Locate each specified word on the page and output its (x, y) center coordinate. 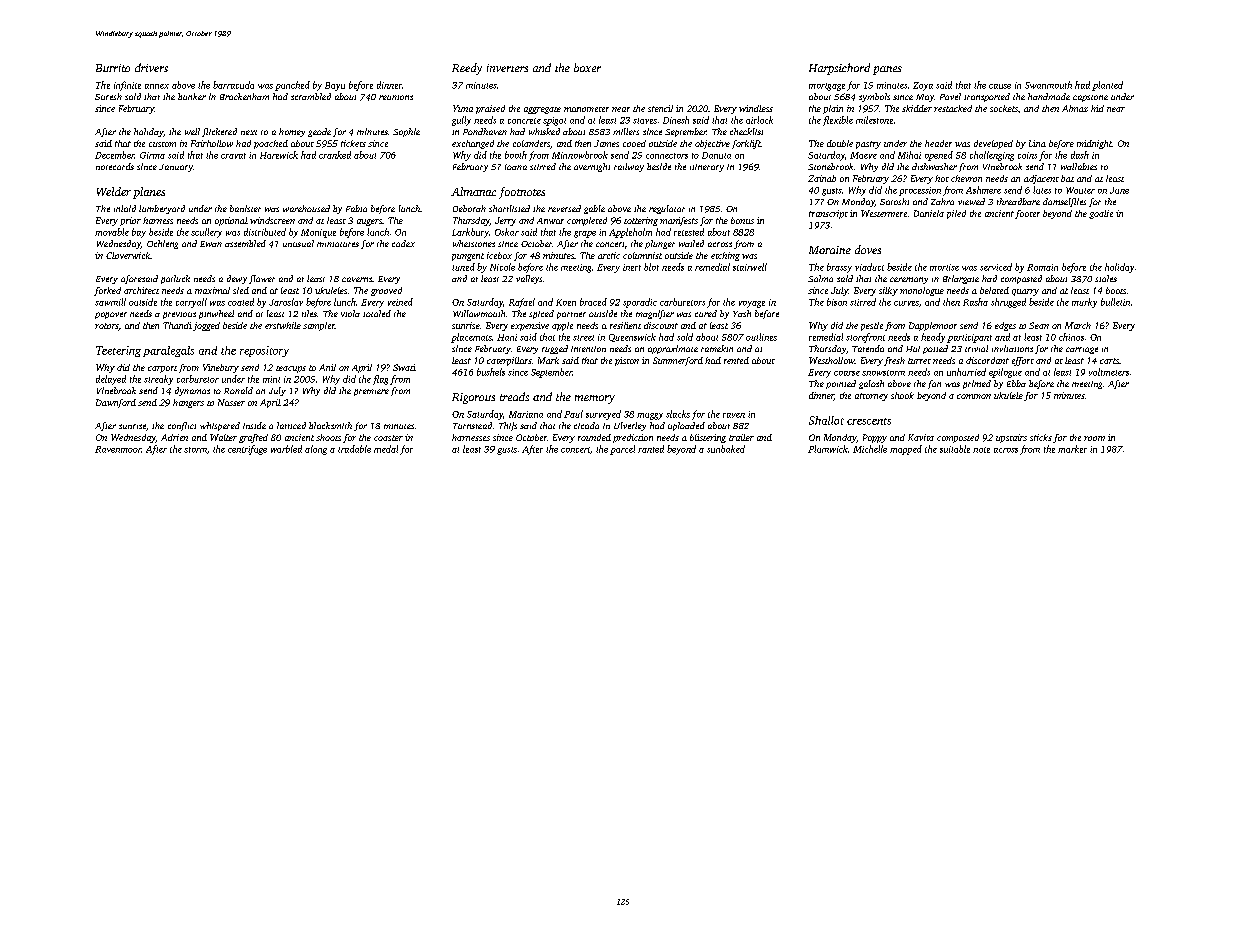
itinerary (707, 168)
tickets (353, 143)
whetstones (474, 243)
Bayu (335, 86)
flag (380, 380)
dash (1080, 155)
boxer (587, 67)
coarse (847, 373)
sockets (1004, 108)
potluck (175, 279)
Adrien (174, 437)
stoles (1106, 278)
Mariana (526, 414)
